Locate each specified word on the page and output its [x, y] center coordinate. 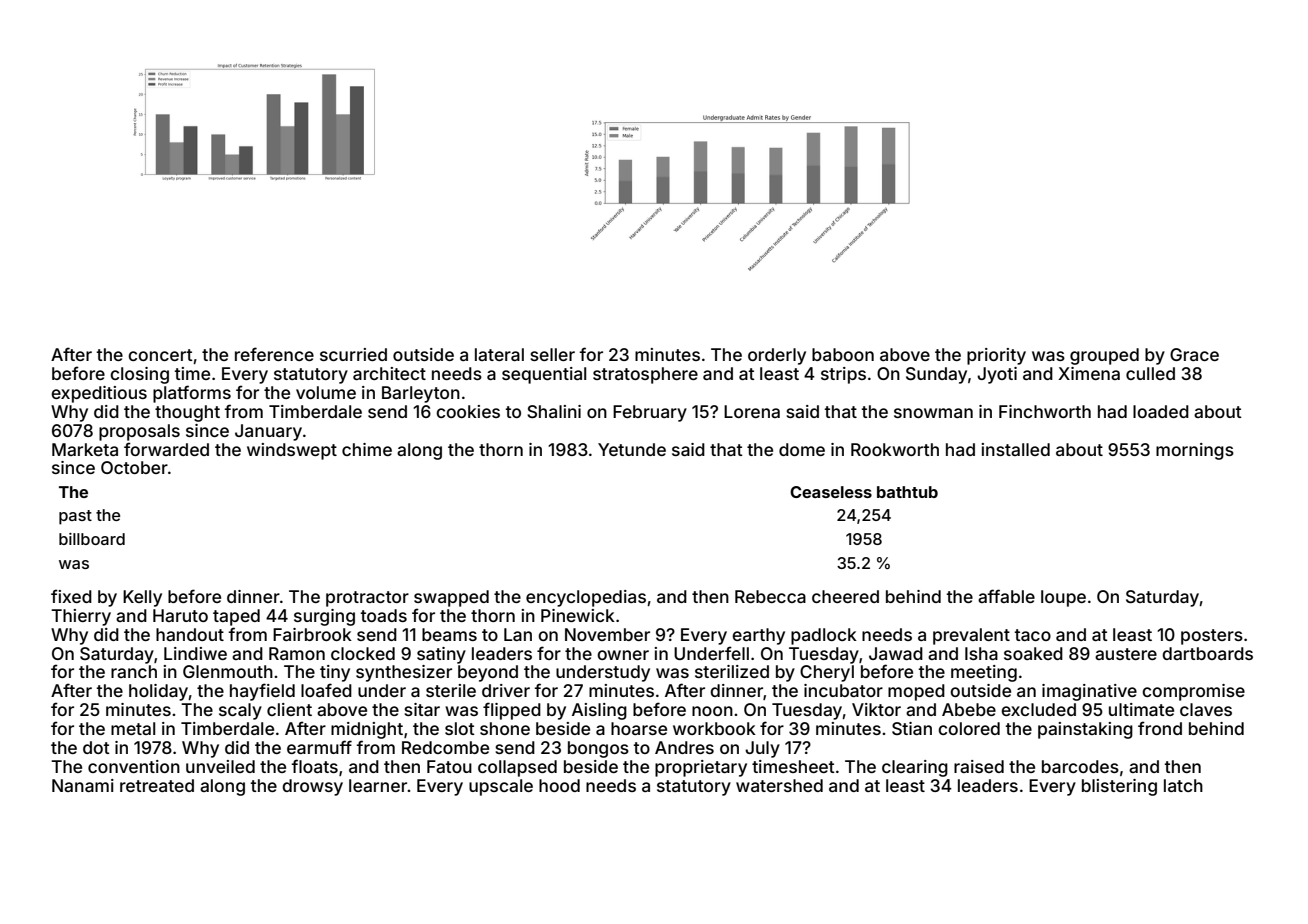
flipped [512, 711]
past [75, 517]
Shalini [554, 411]
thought [187, 413]
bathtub [907, 492]
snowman [933, 413]
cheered [845, 596]
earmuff [319, 747]
